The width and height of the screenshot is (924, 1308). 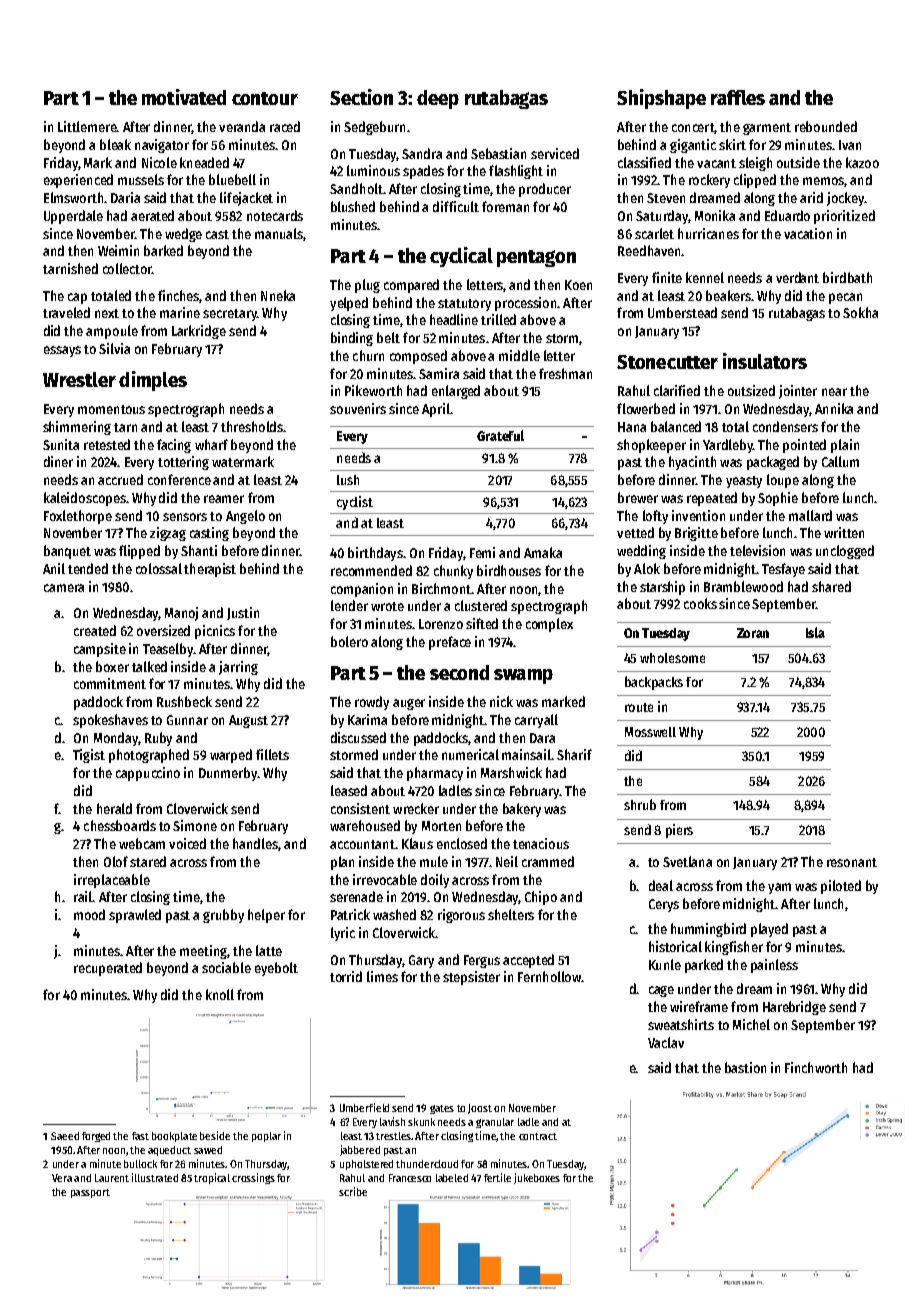 What do you see at coordinates (545, 190) in the screenshot?
I see `producer` at bounding box center [545, 190].
